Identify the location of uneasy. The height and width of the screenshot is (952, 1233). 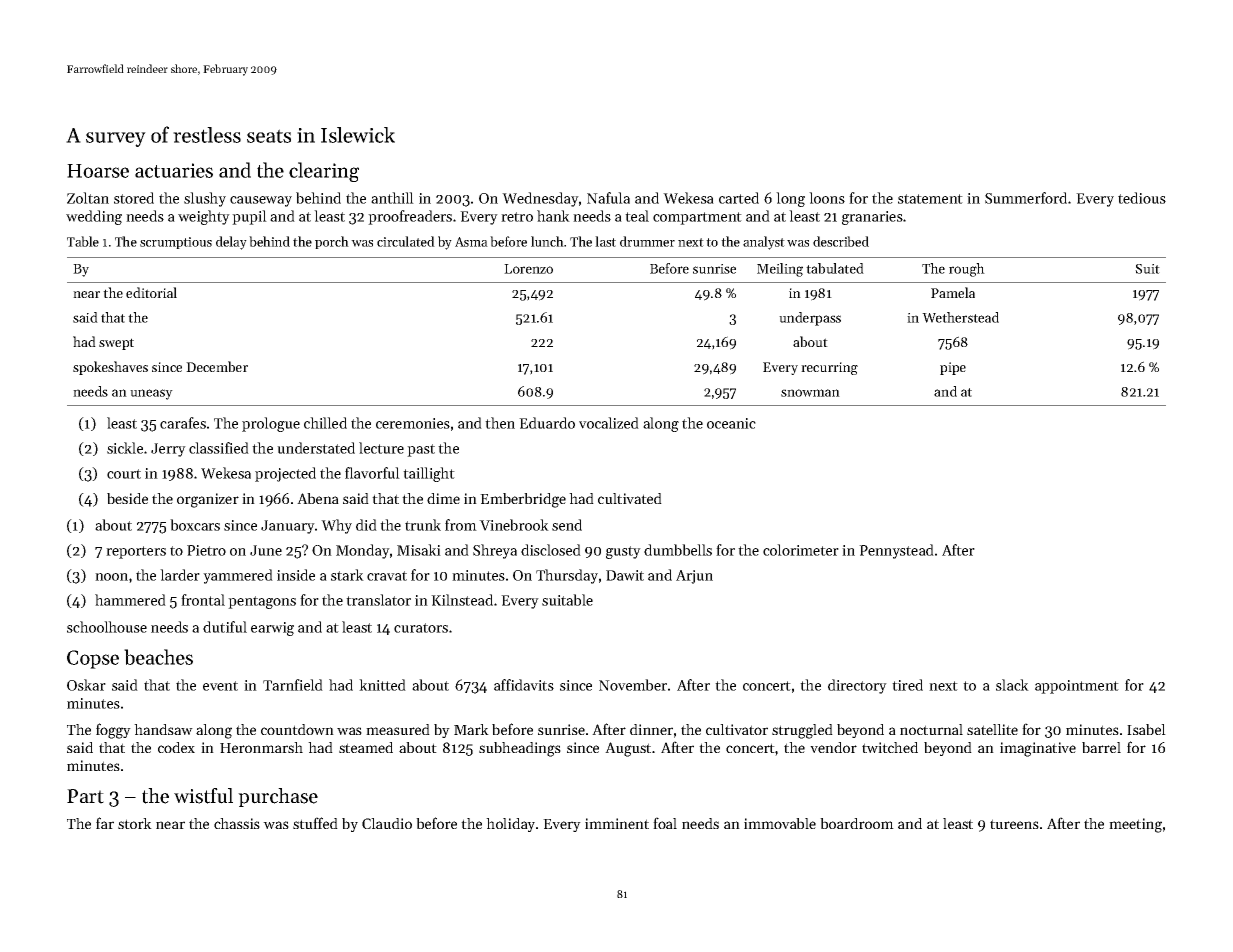
(151, 394).
